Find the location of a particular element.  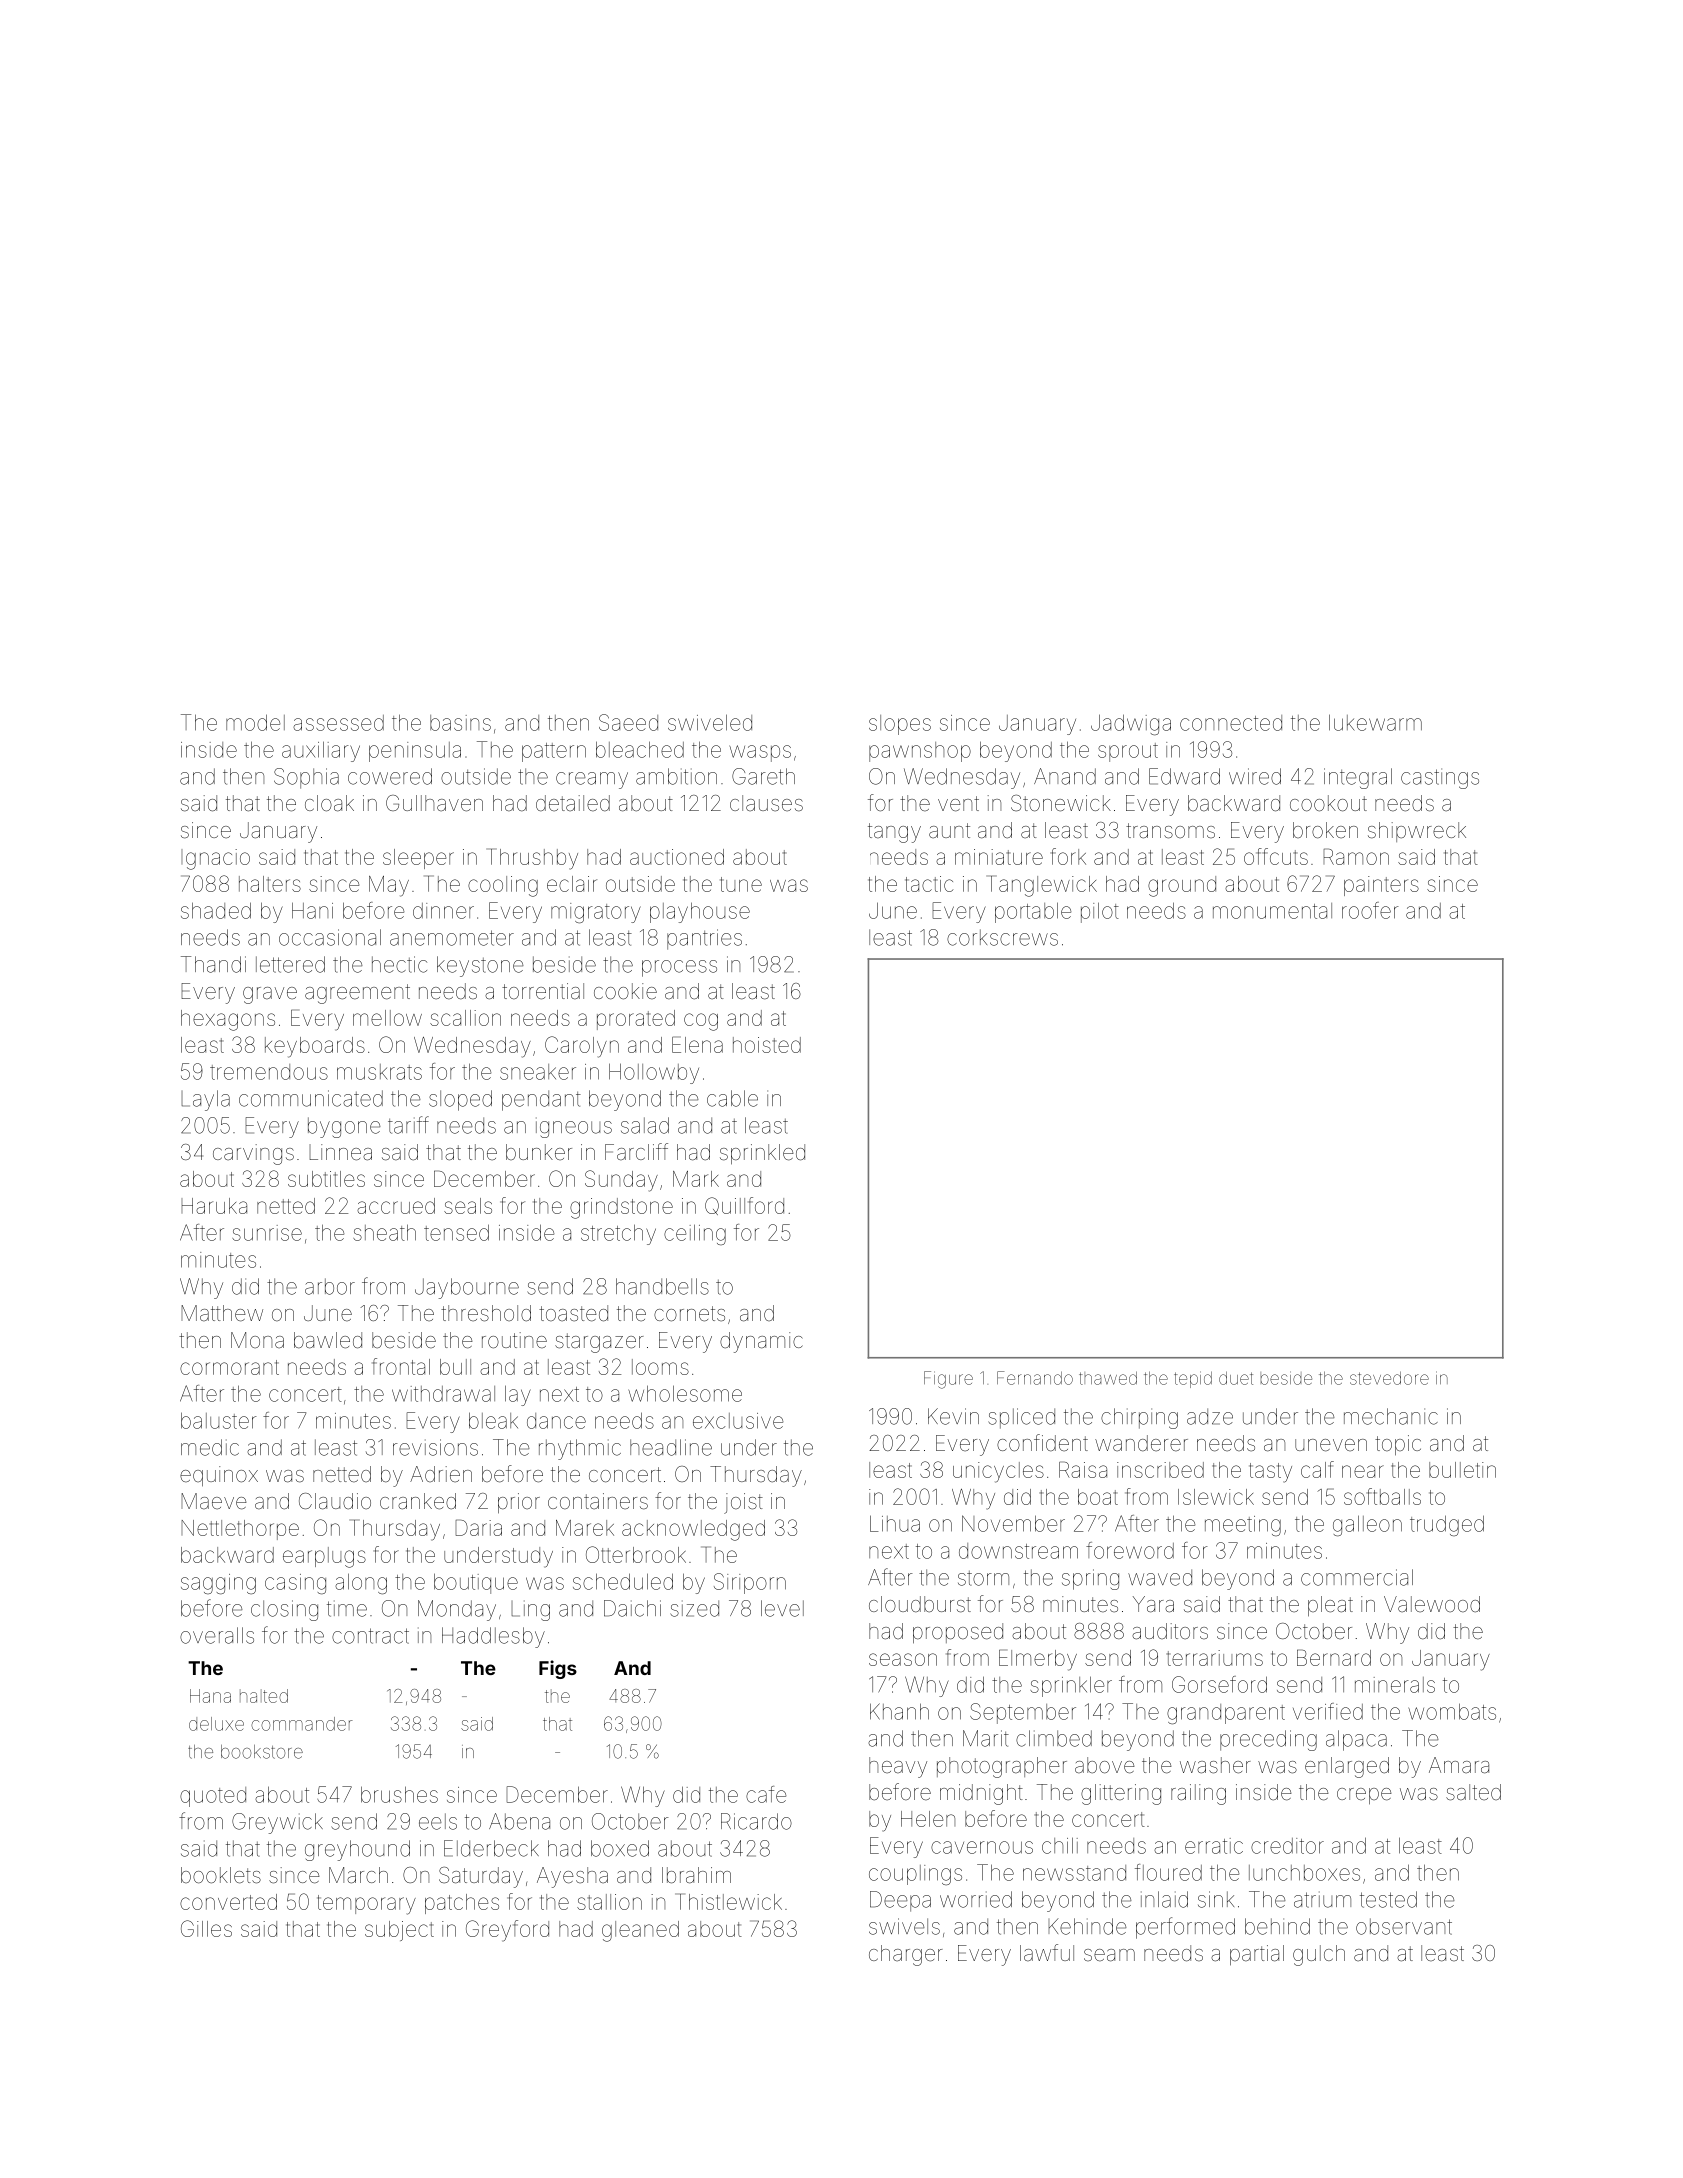

dynamic is located at coordinates (761, 1342).
